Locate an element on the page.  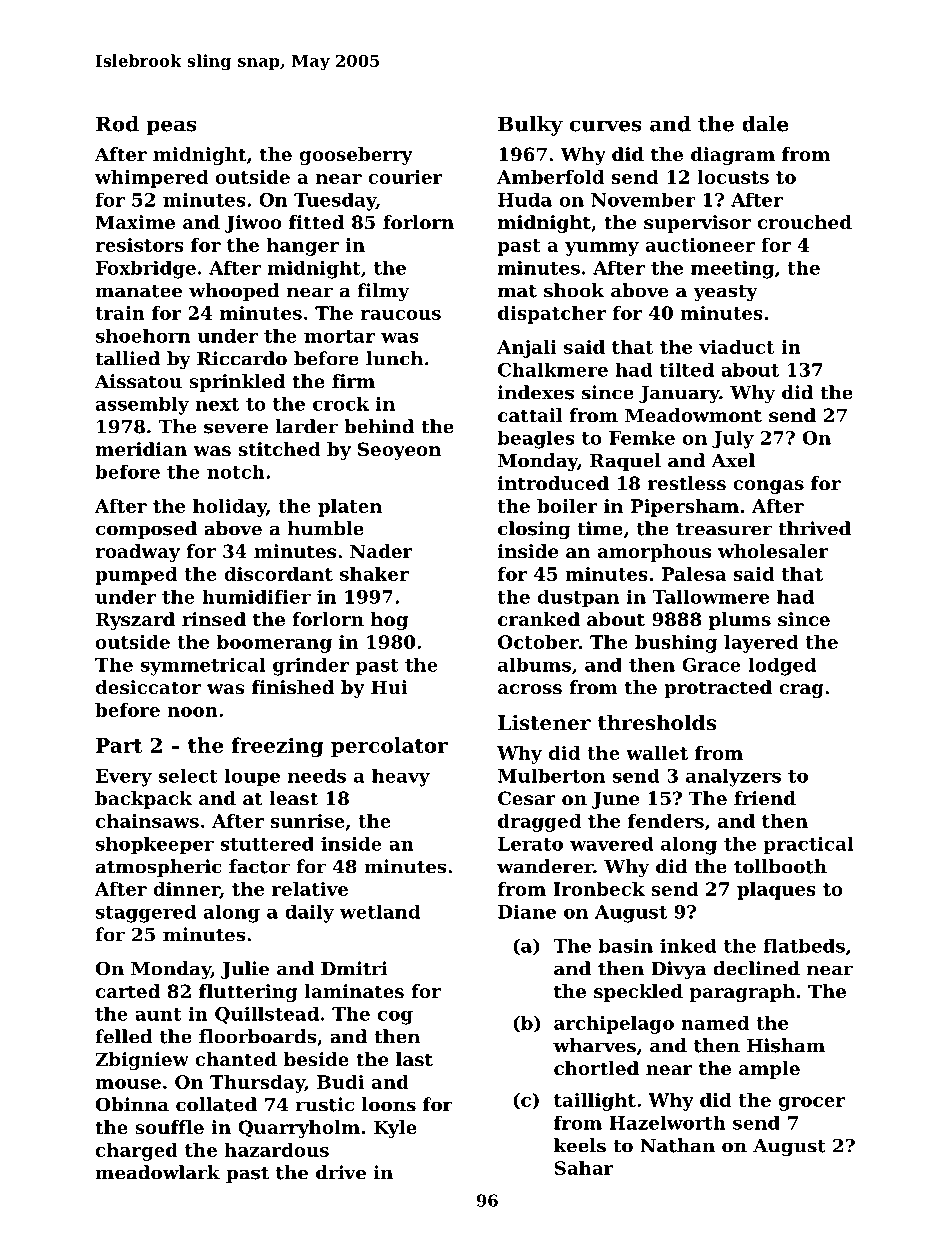
wetland is located at coordinates (380, 912).
